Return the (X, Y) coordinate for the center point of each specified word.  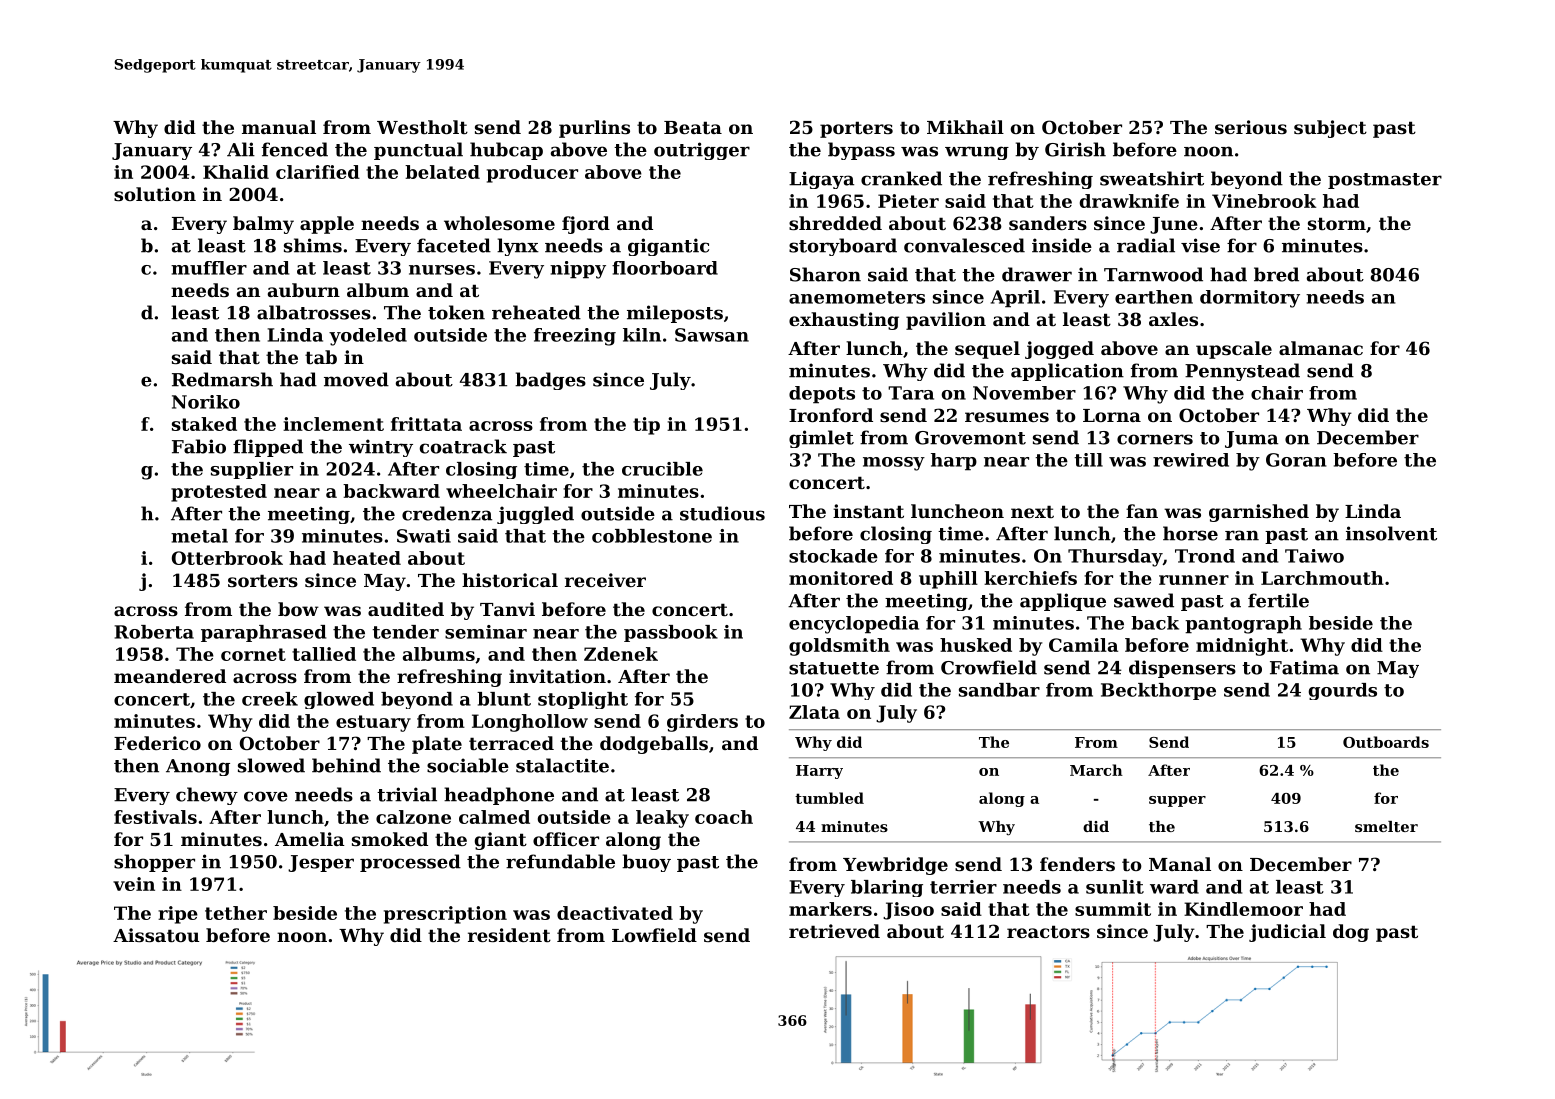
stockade (833, 556)
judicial (1287, 933)
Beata (693, 127)
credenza (447, 513)
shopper (154, 863)
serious (1251, 127)
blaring (887, 888)
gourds (1343, 691)
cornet (253, 654)
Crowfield (989, 667)
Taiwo (1314, 556)
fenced (295, 149)
